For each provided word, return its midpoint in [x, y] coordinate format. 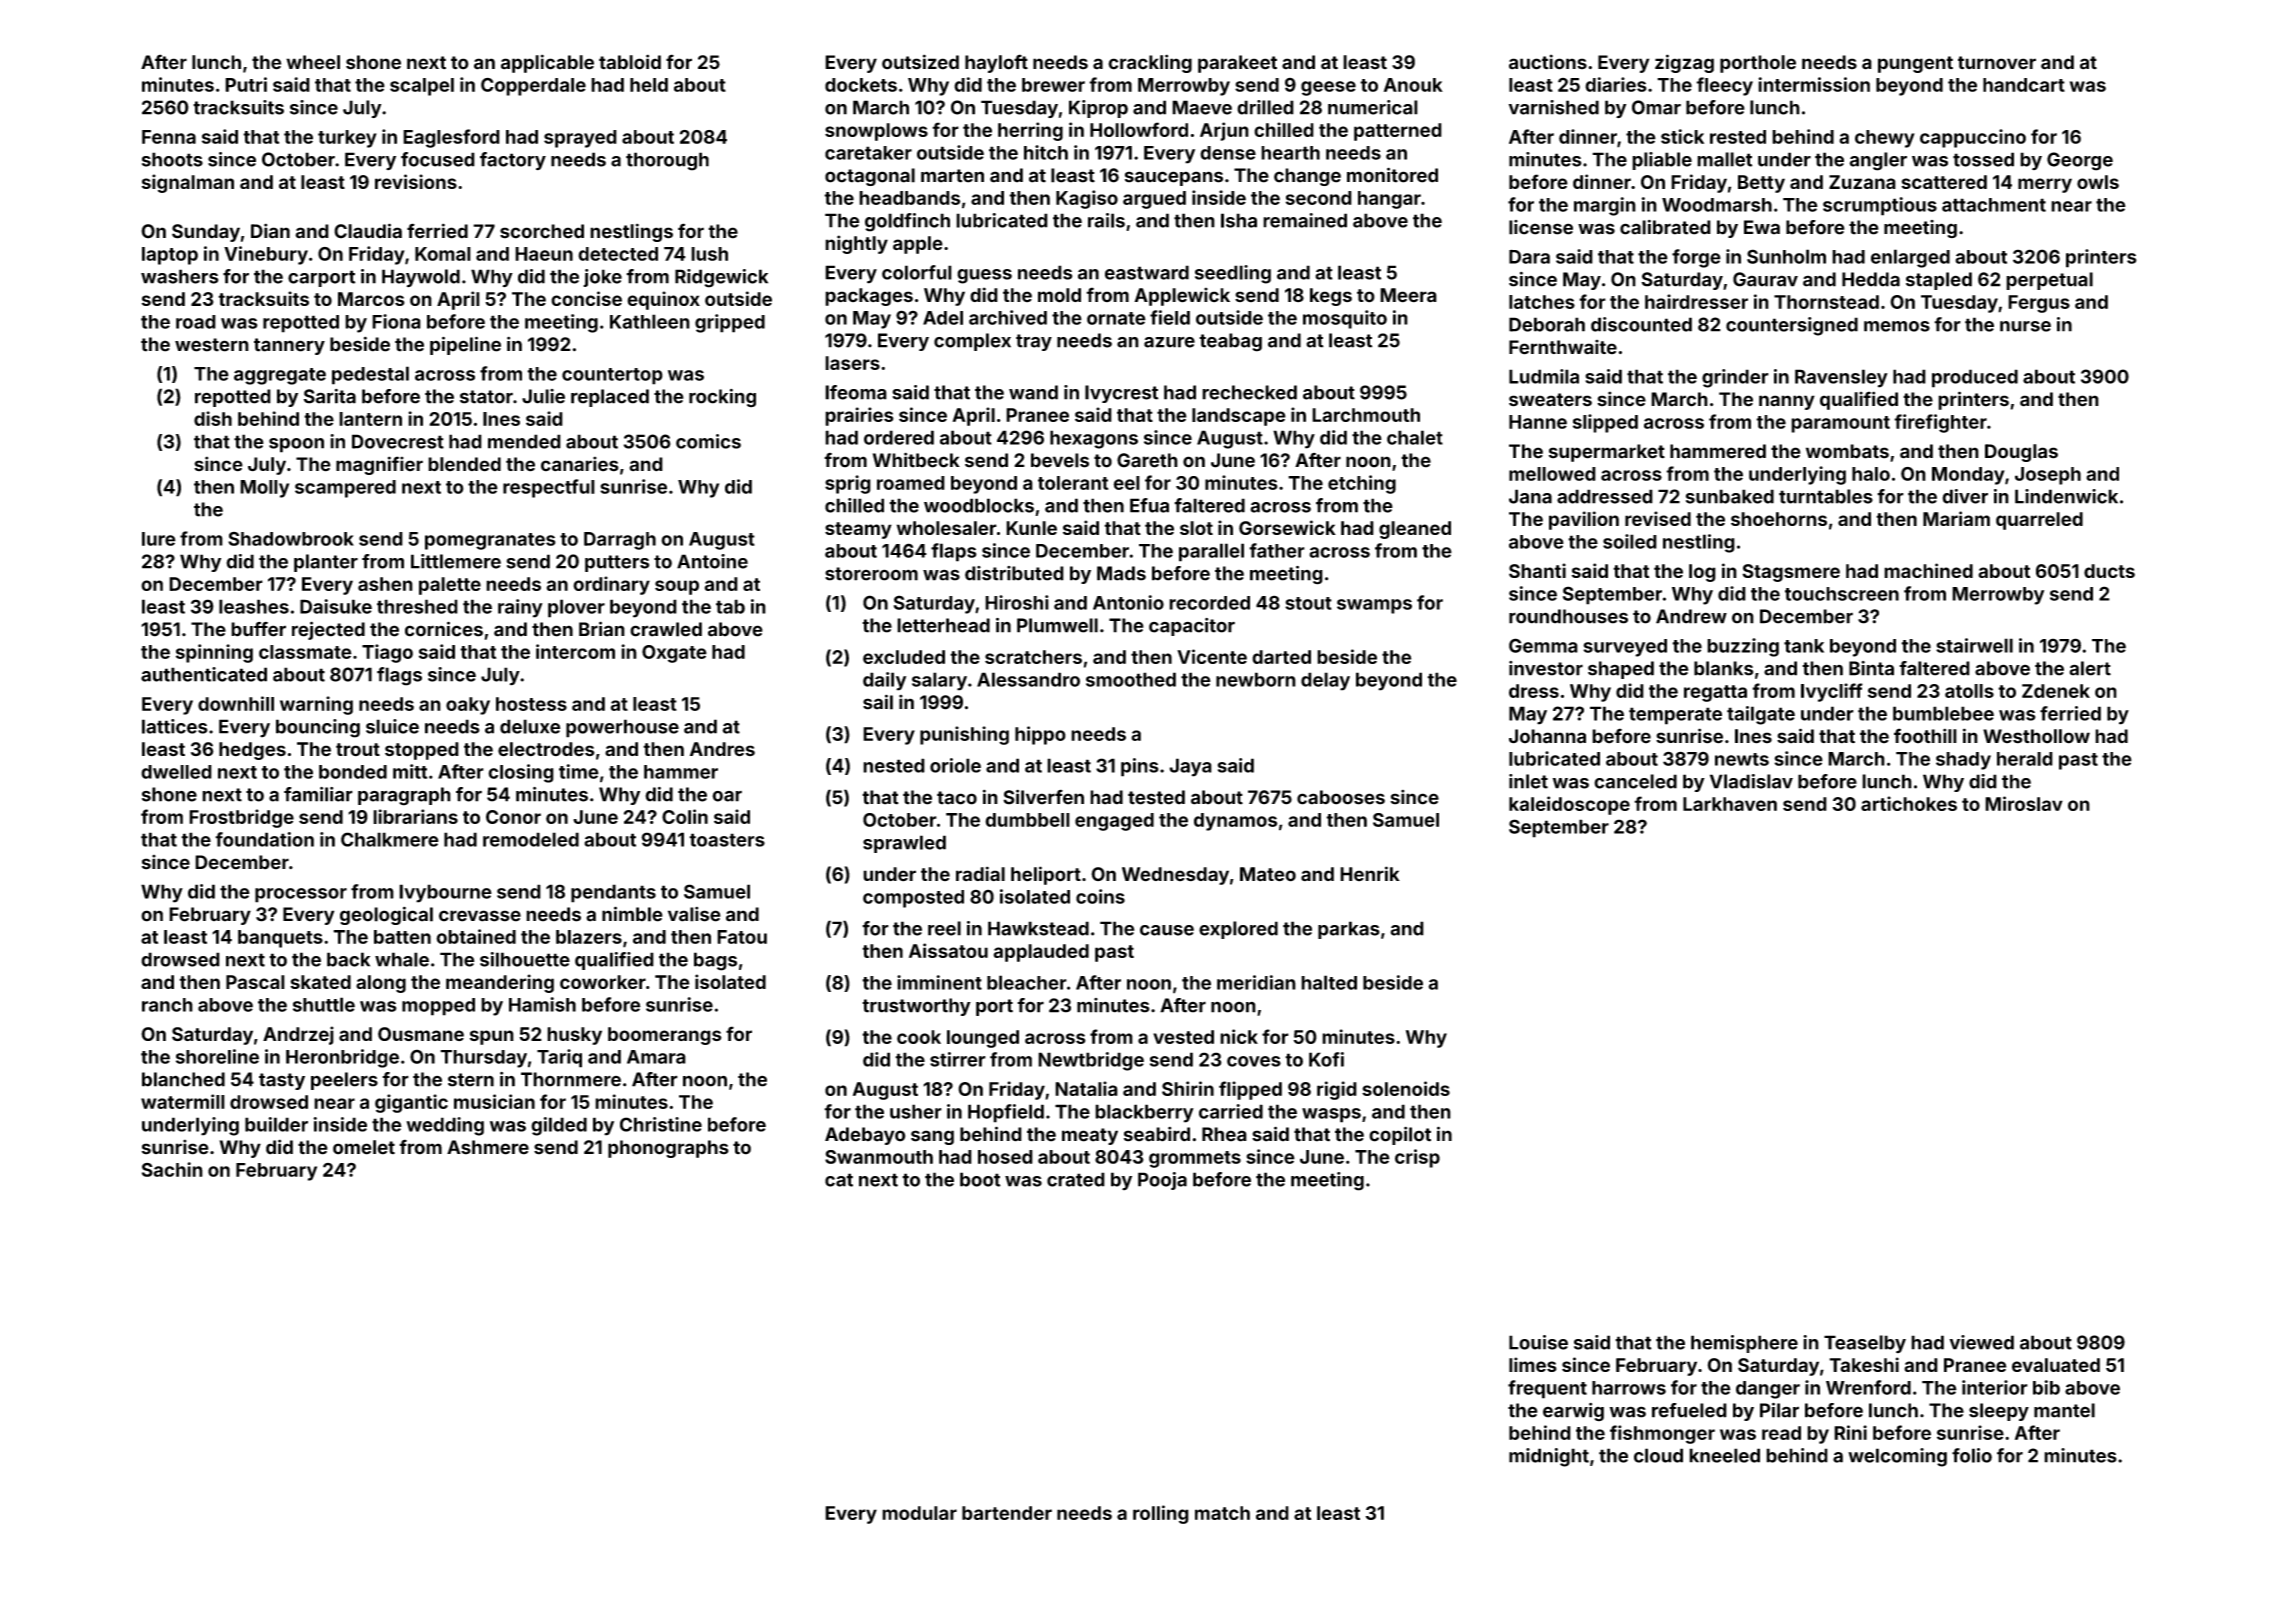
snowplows [876, 132]
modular [919, 1513]
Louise [1538, 1342]
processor [301, 895]
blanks [1723, 668]
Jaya [1190, 767]
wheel [313, 62]
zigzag [1684, 63]
